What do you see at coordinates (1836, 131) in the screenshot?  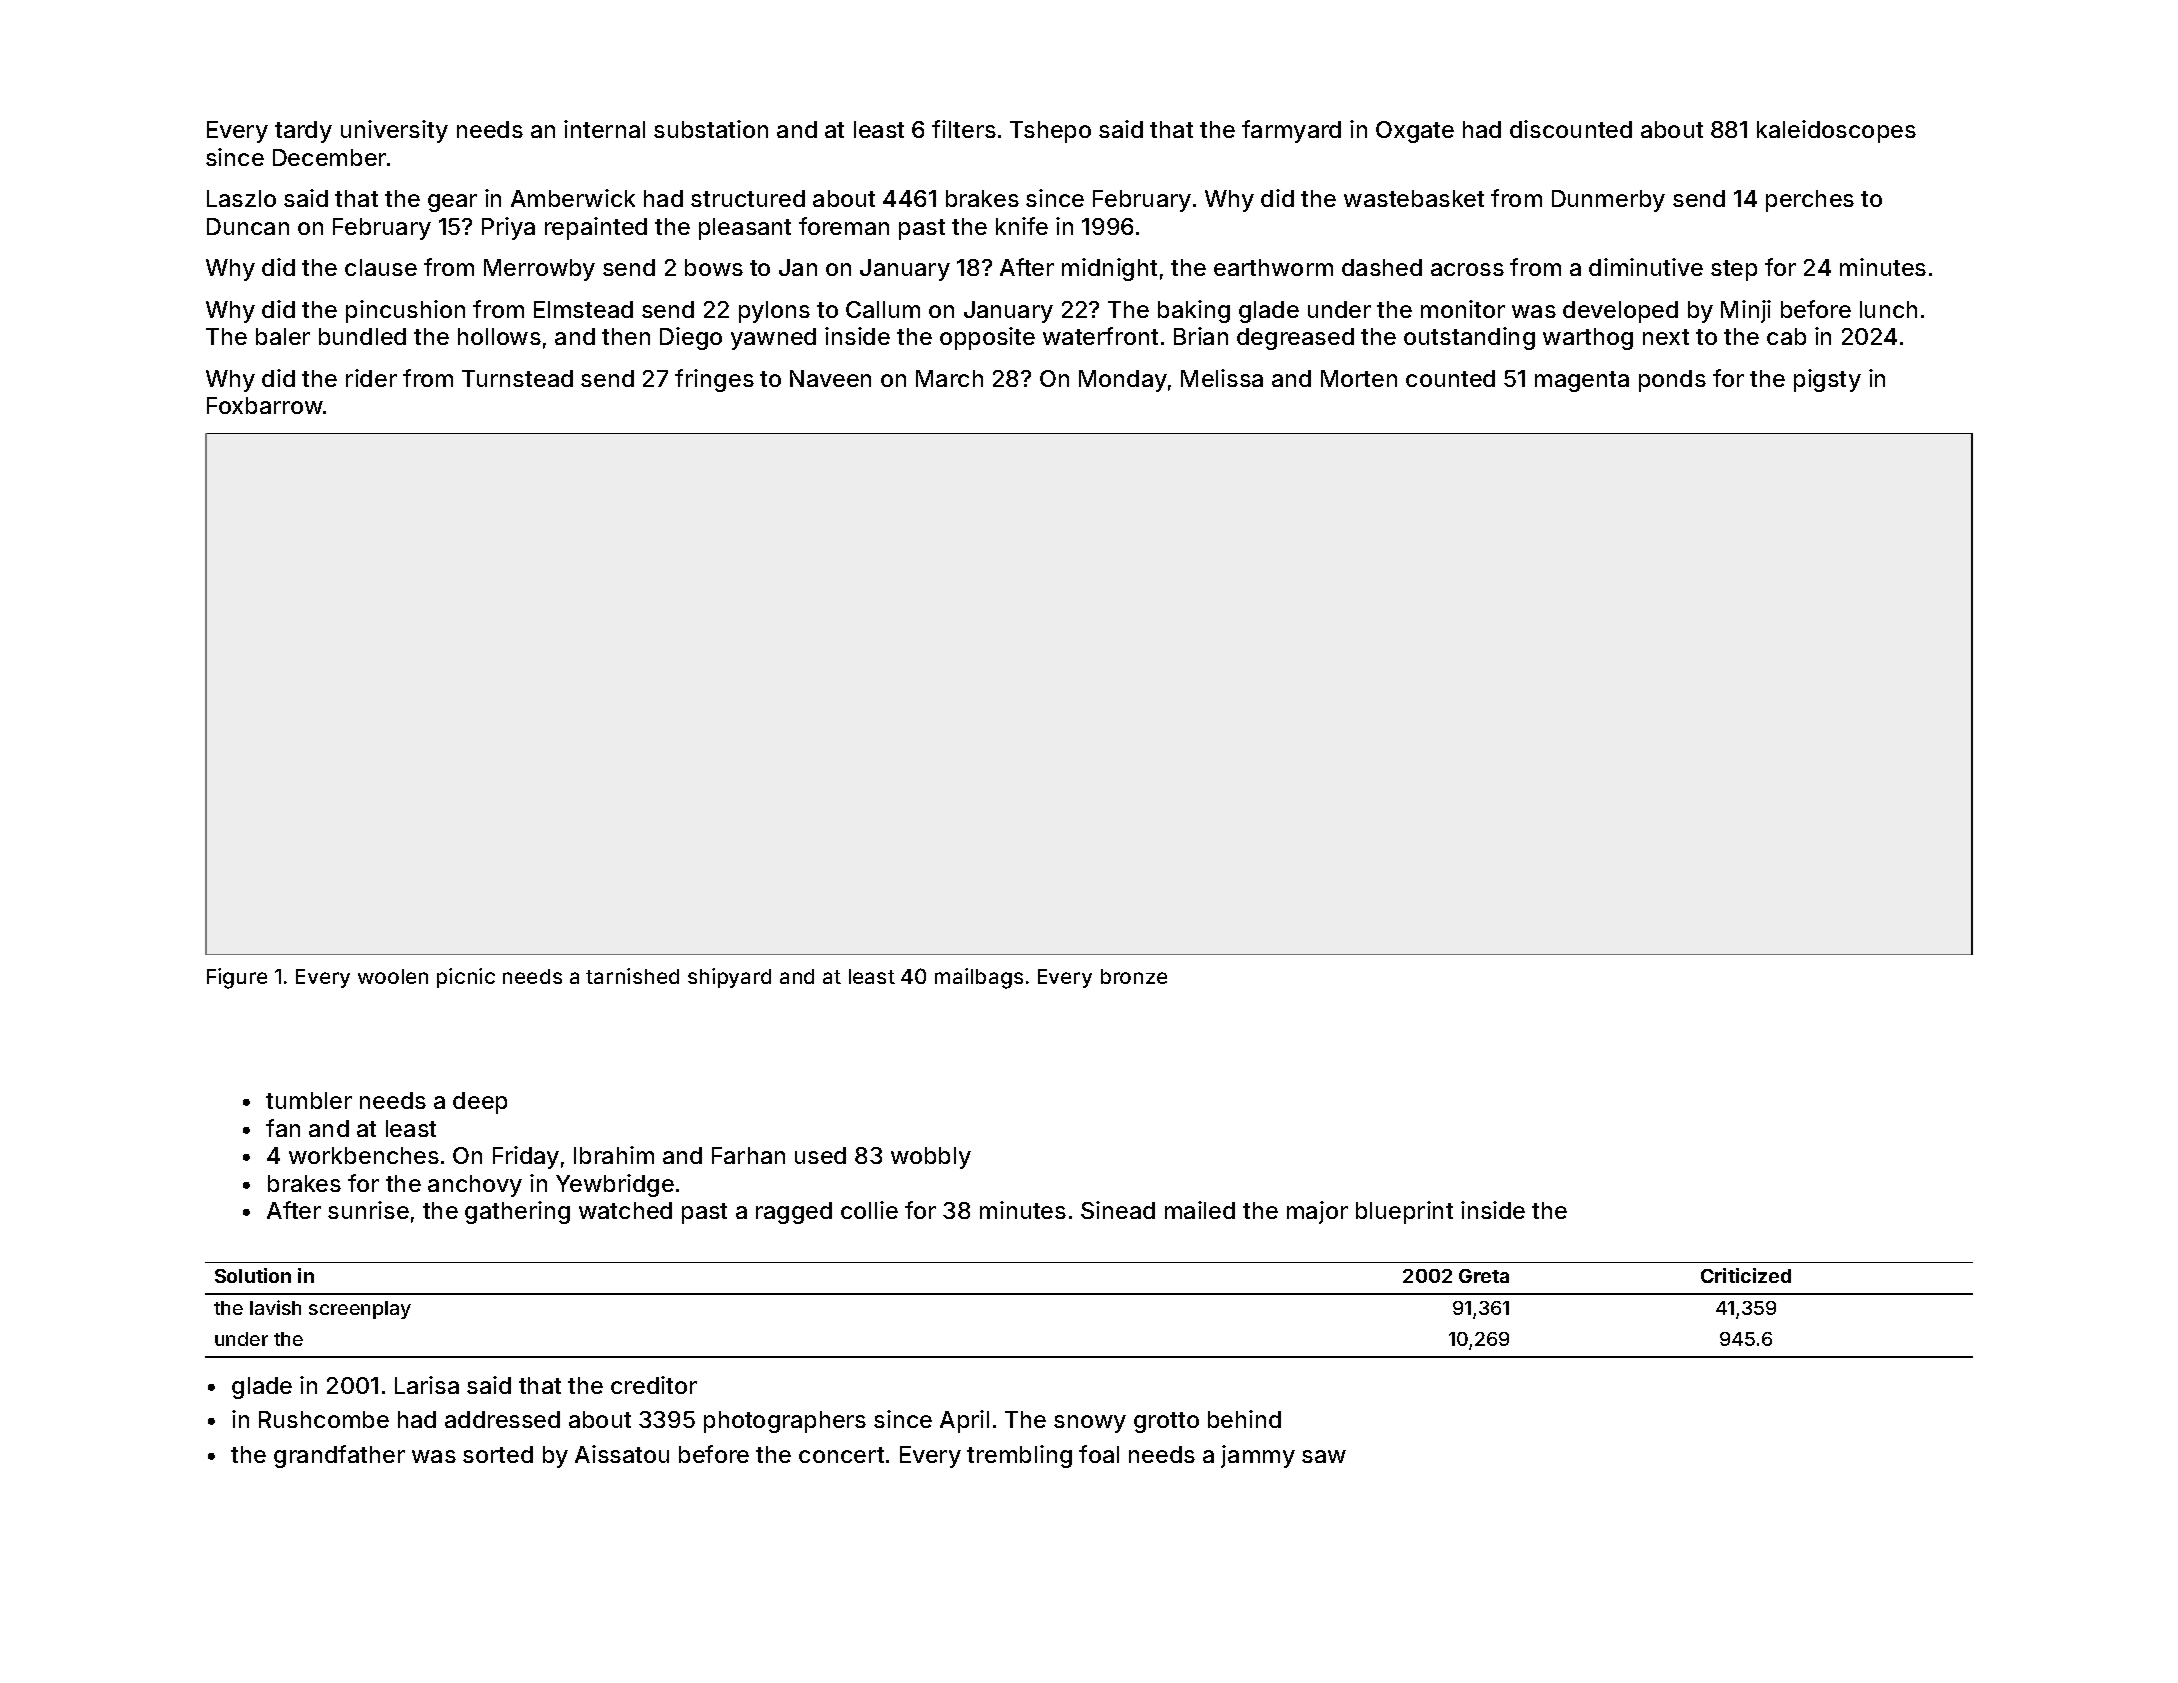 I see `kaleidoscopes` at bounding box center [1836, 131].
